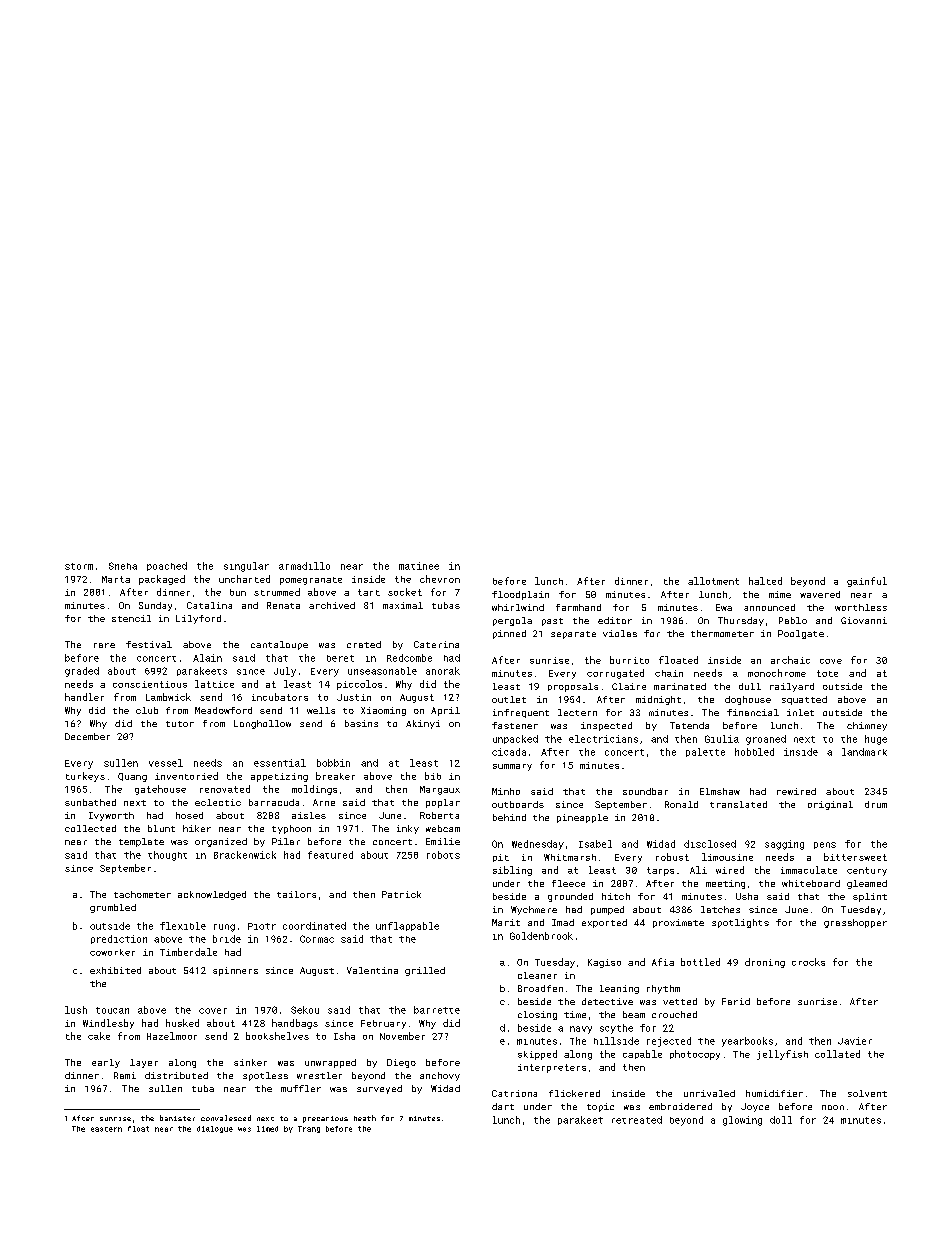  I want to click on Elmshaw, so click(720, 791).
